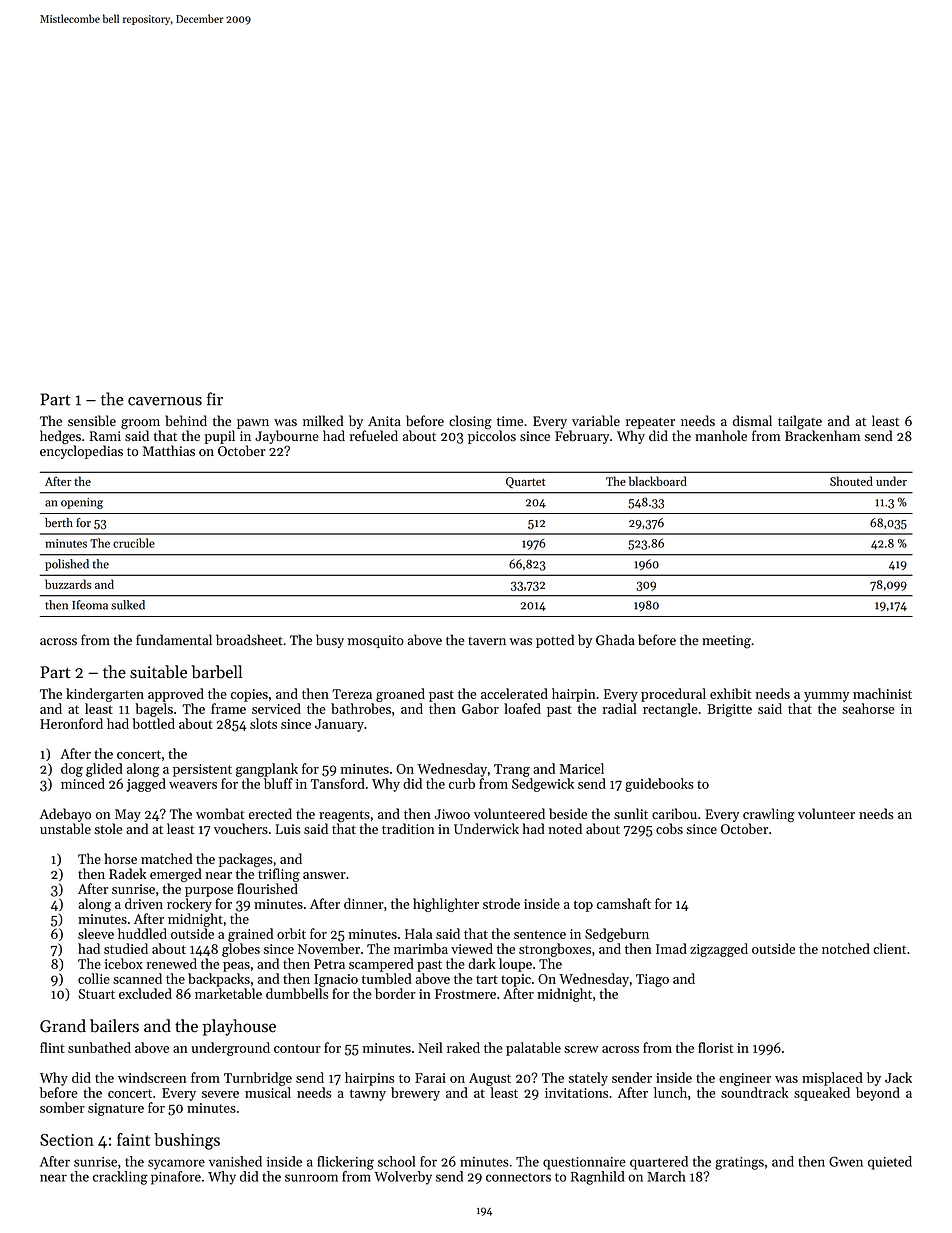  I want to click on vanished, so click(235, 1161).
